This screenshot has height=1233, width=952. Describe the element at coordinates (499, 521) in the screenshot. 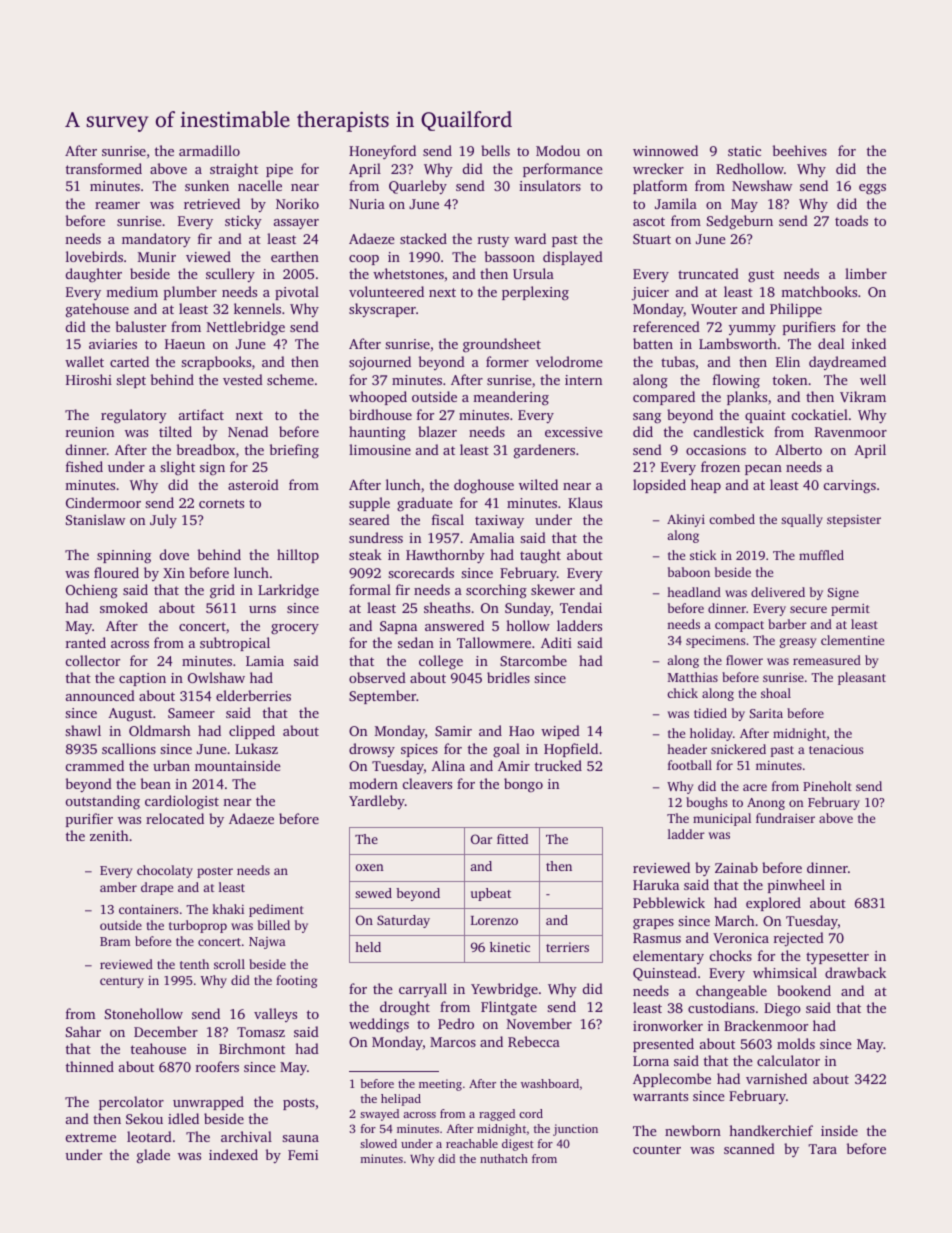

I see `taxiway` at that location.
